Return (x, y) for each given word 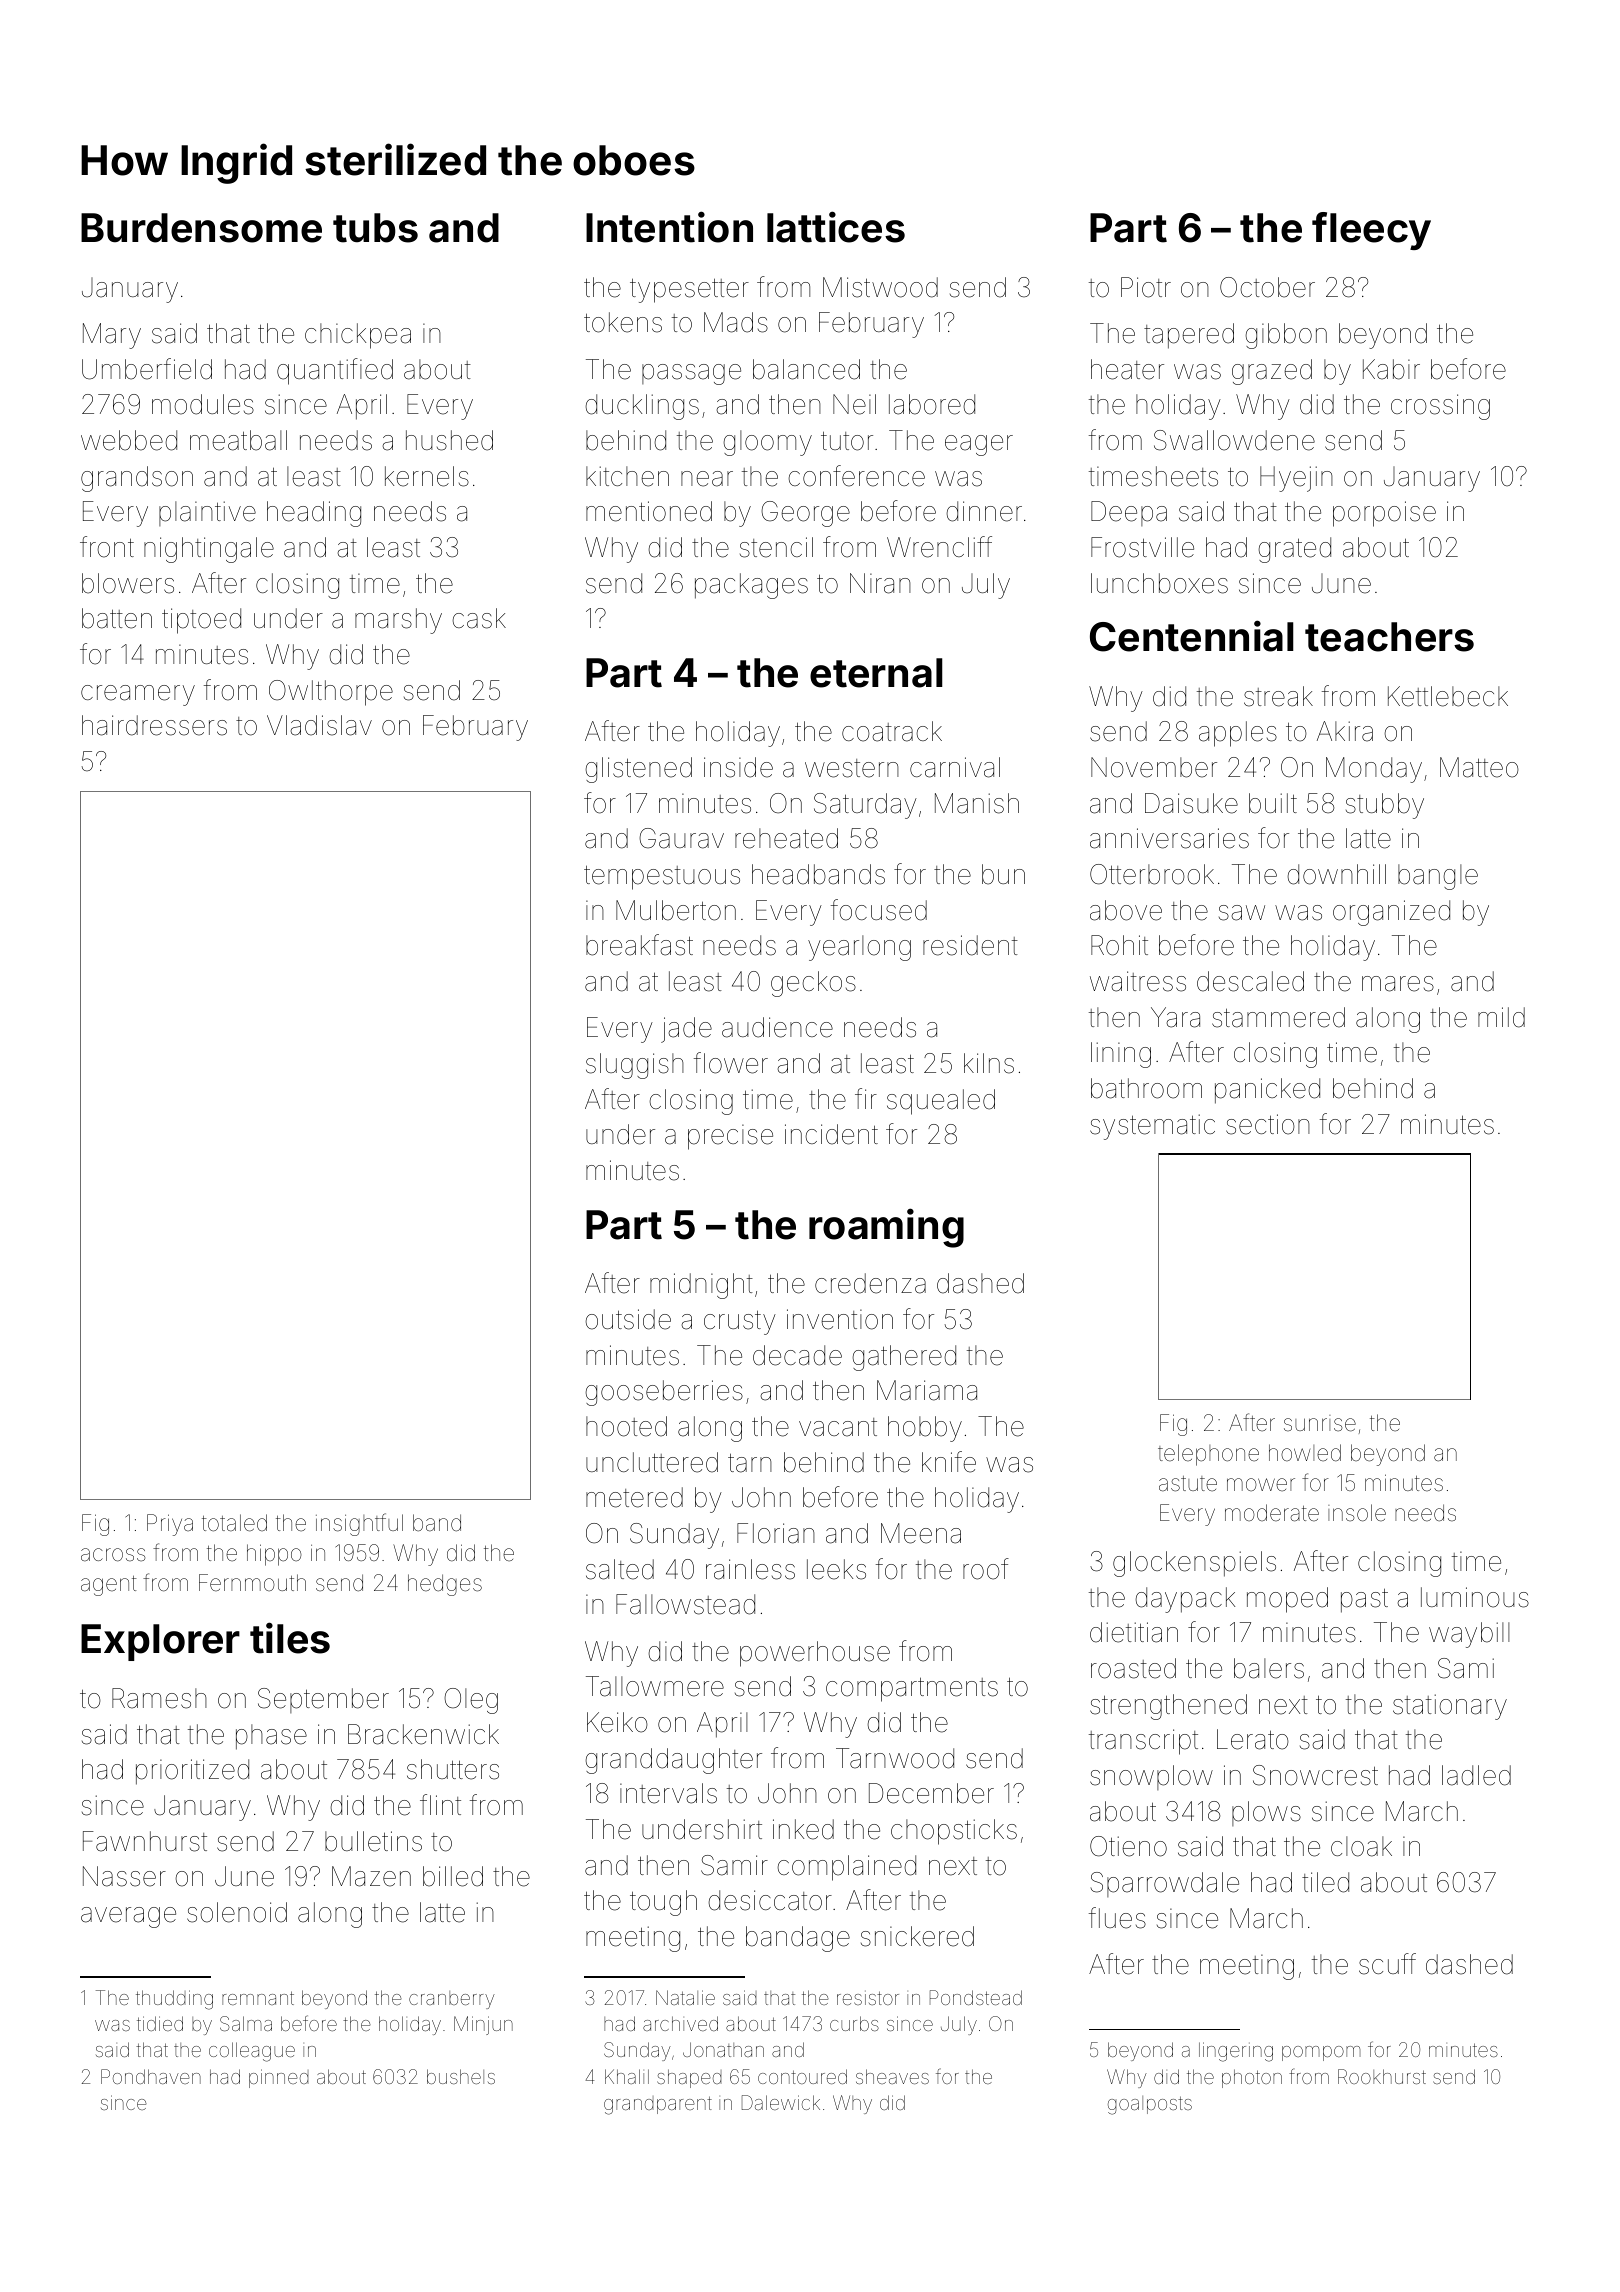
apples (1238, 734)
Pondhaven (151, 2076)
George (805, 514)
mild (1501, 1017)
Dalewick (781, 2102)
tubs (375, 228)
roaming (886, 1228)
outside (628, 1319)
